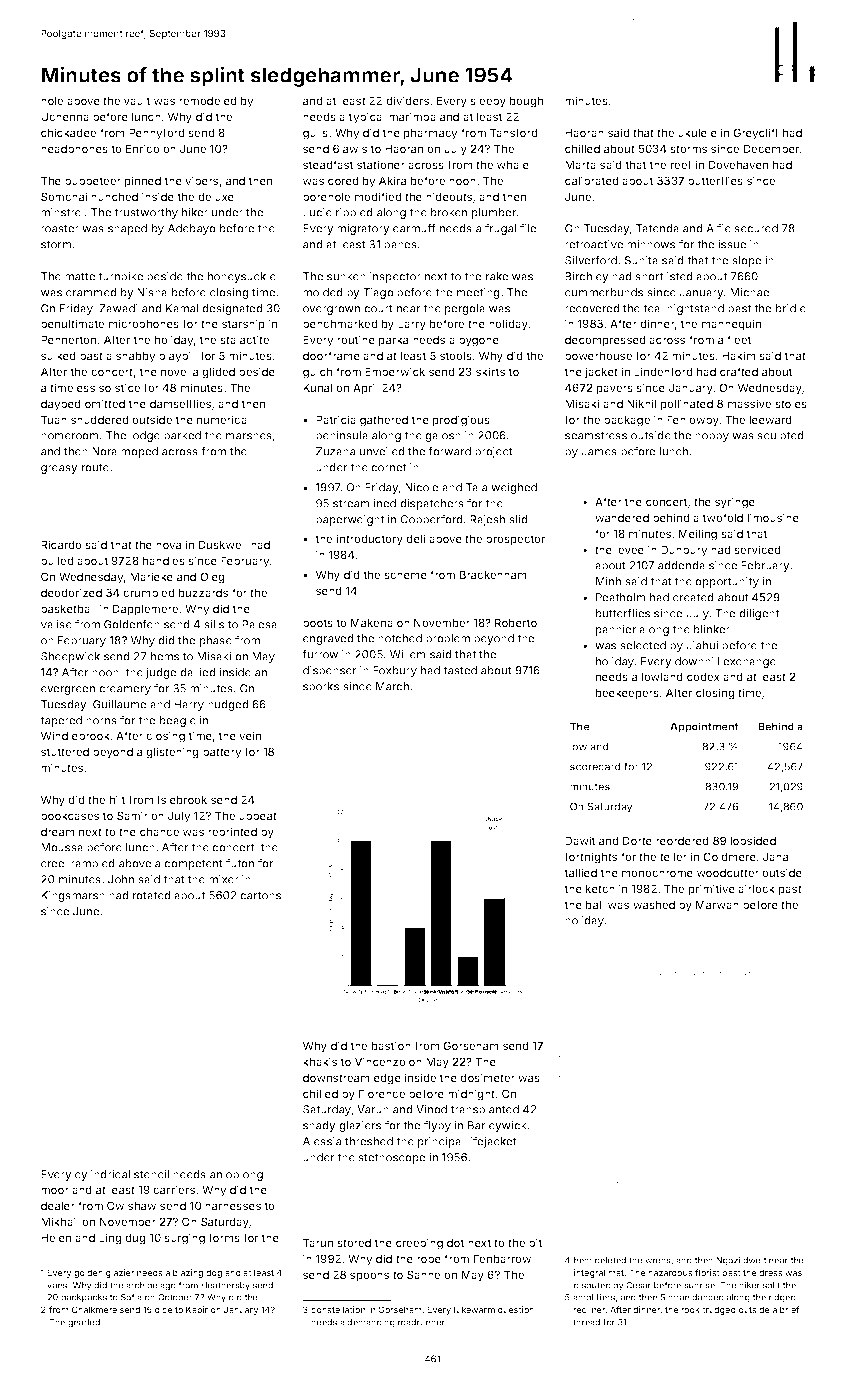 This screenshot has width=849, height=1400. I want to click on Makena, so click(372, 622).
